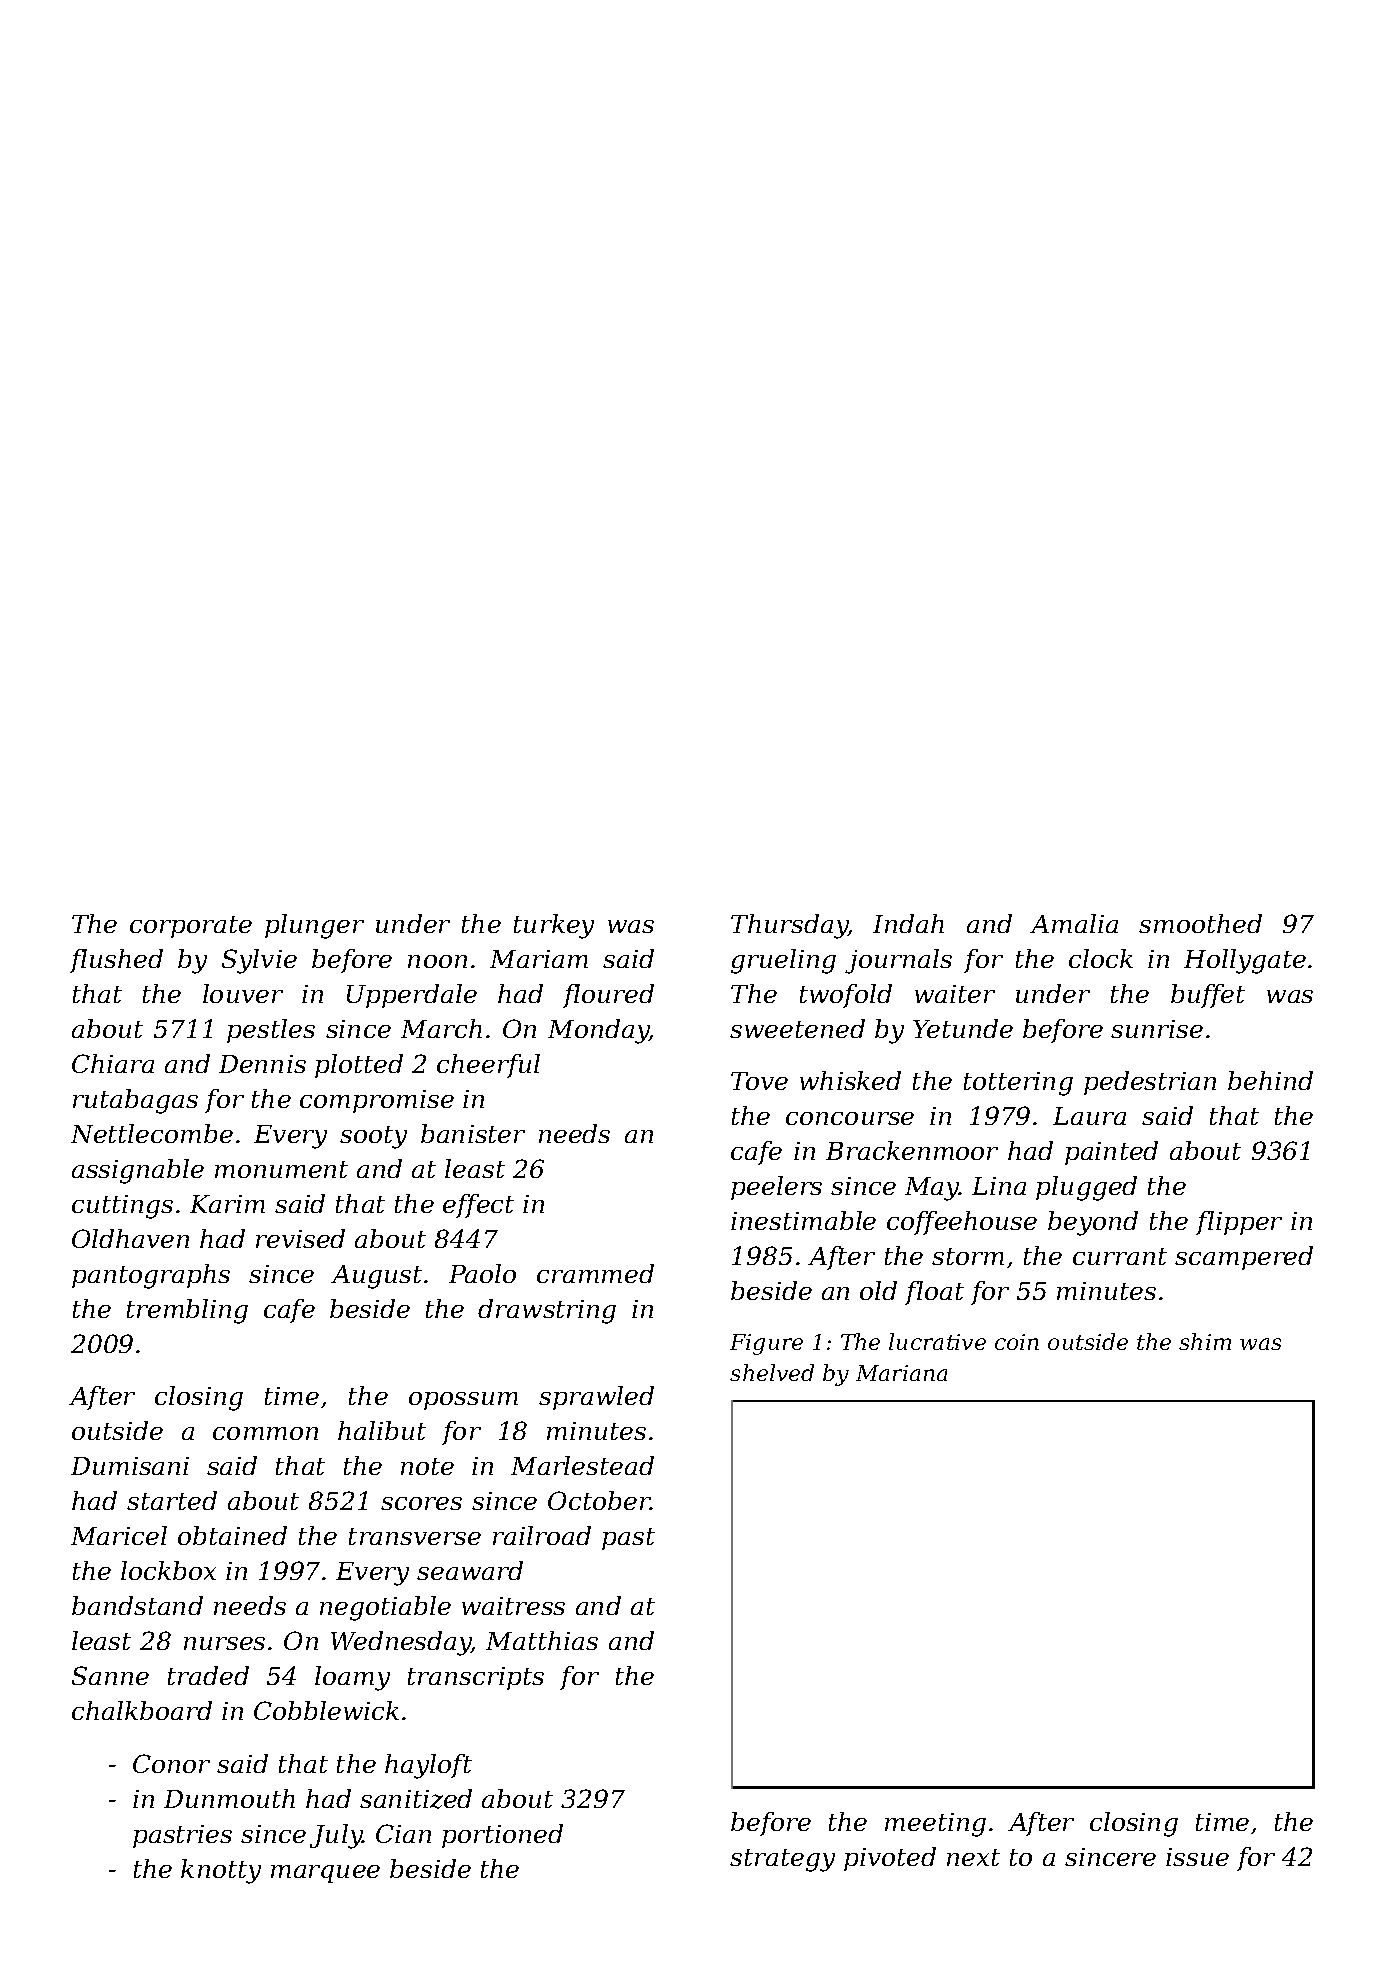 The image size is (1386, 1969). Describe the element at coordinates (171, 1763) in the screenshot. I see `Conor` at that location.
